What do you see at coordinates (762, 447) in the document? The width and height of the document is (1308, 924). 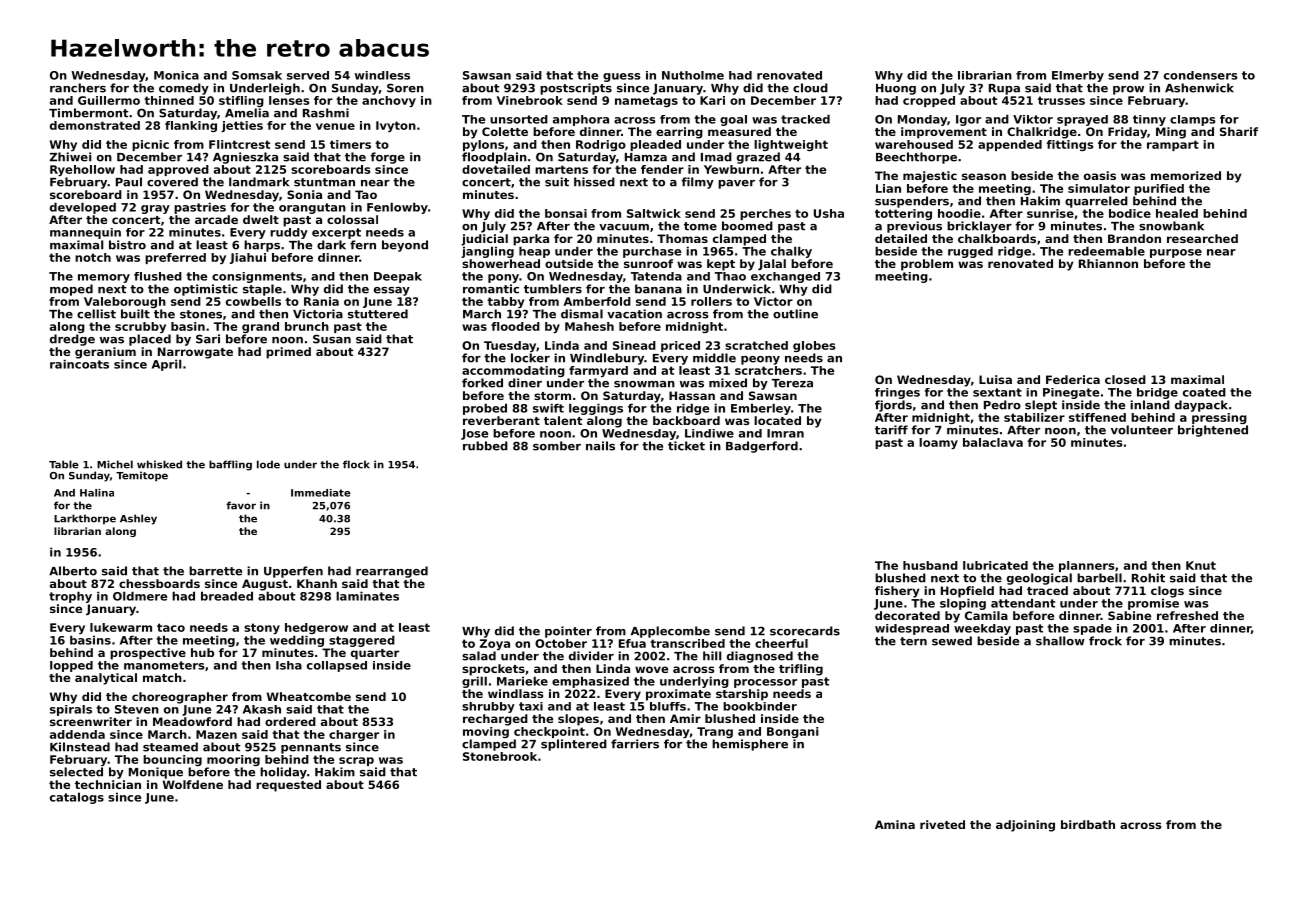 I see `Badgerford` at bounding box center [762, 447].
